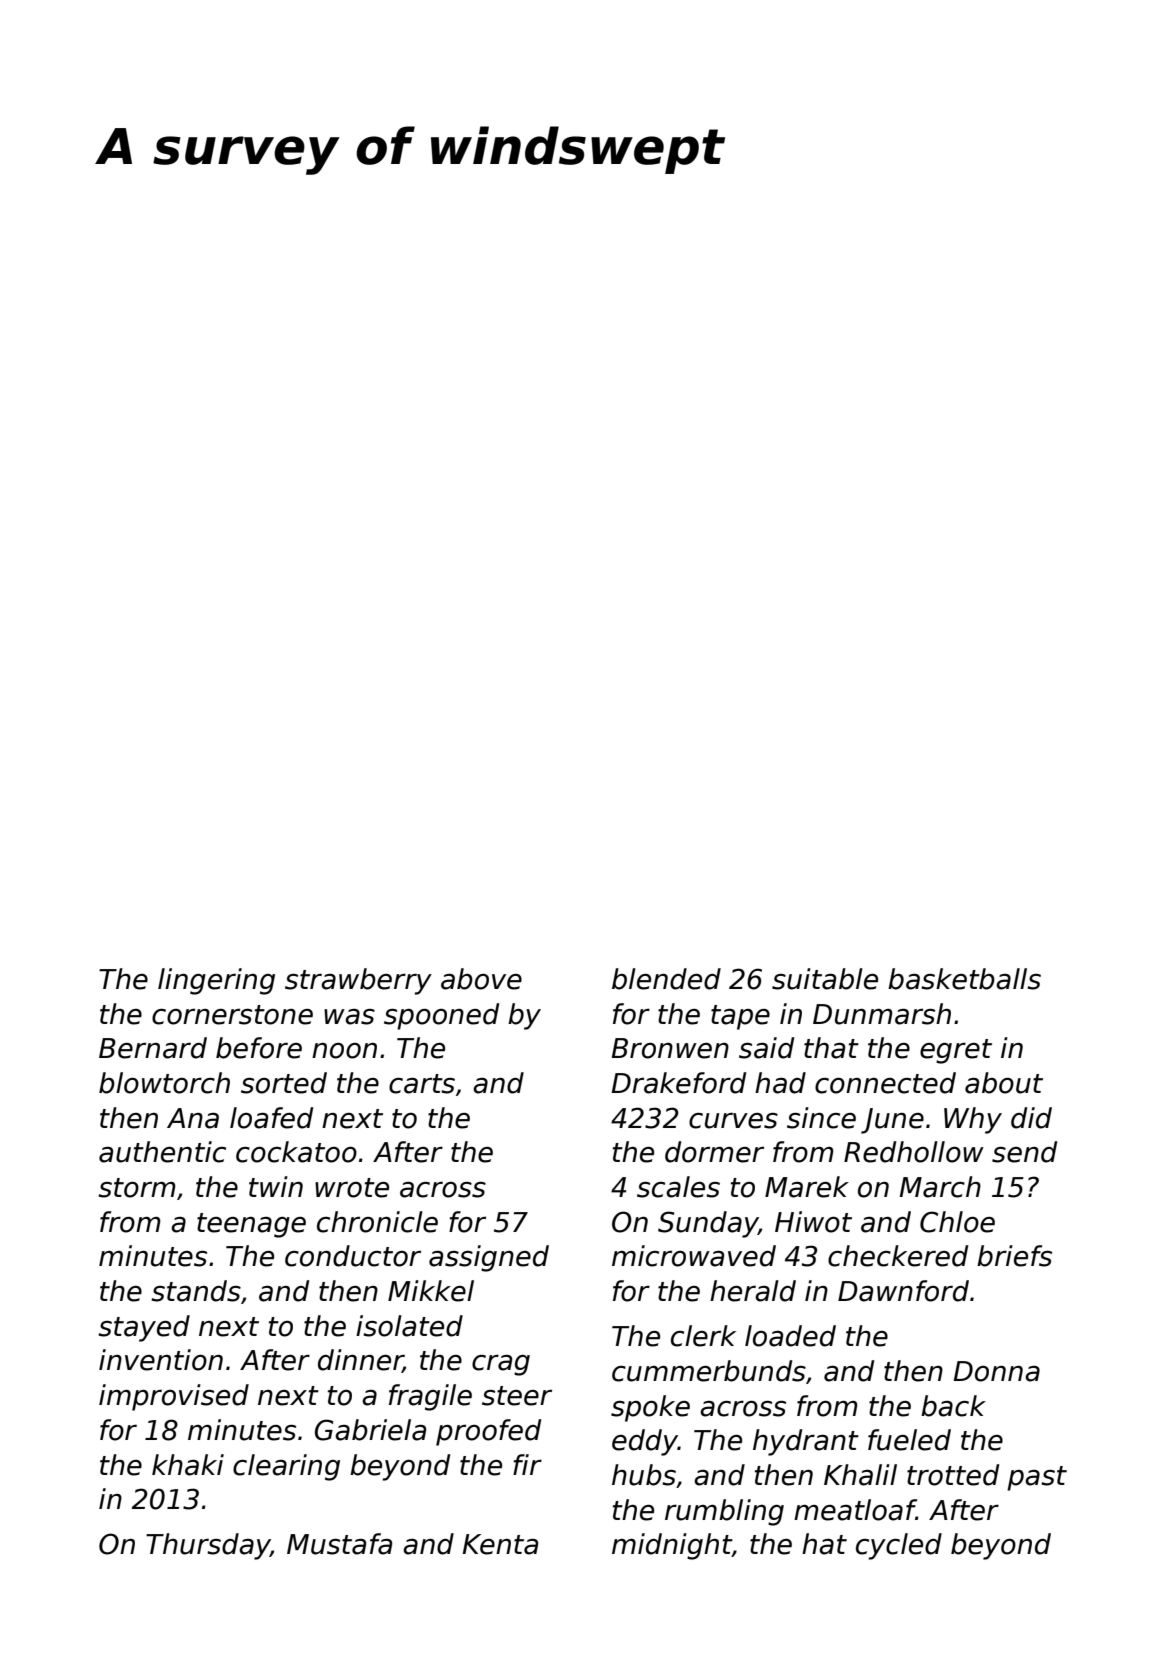  I want to click on briefs, so click(1014, 1256).
